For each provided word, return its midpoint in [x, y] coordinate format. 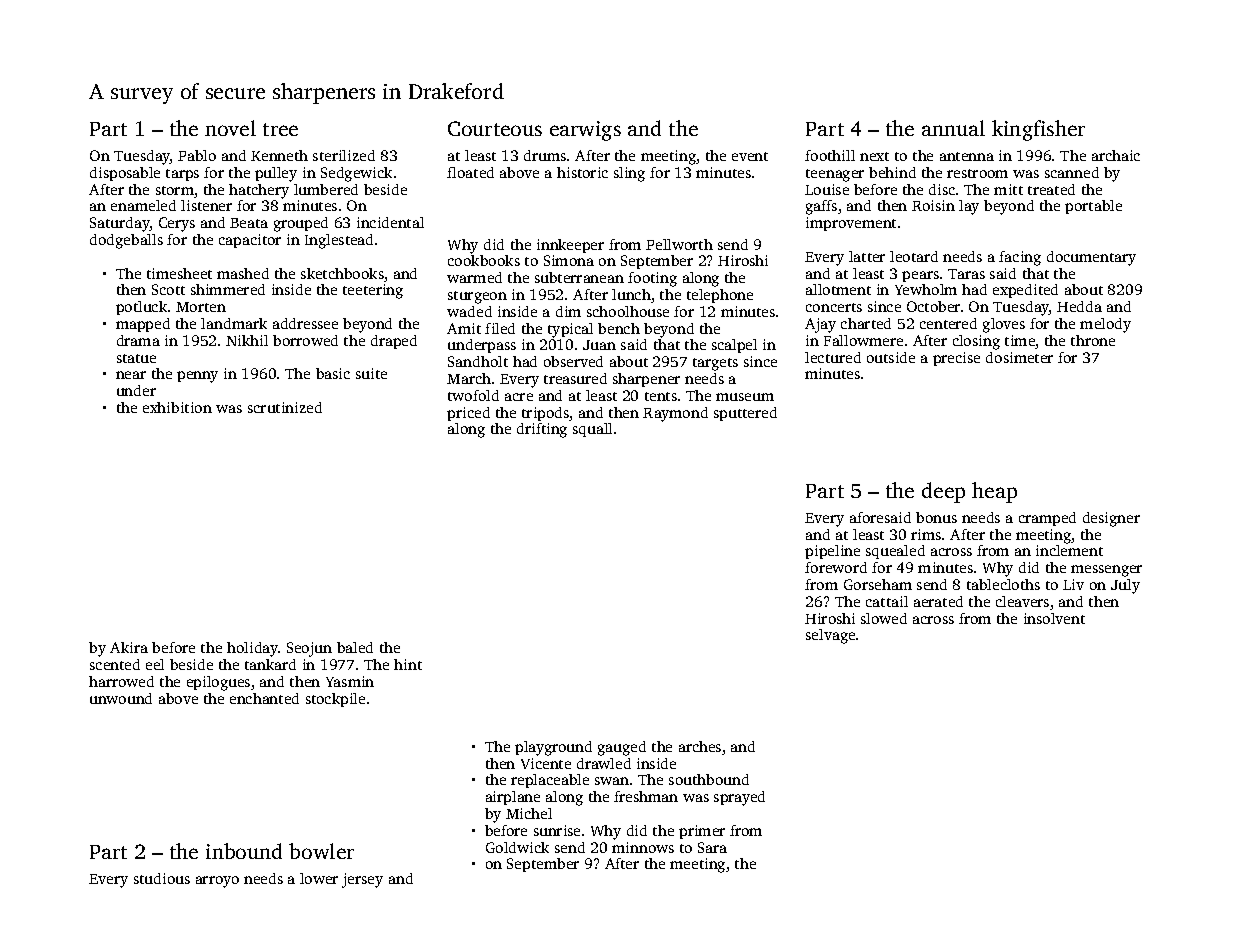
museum [745, 397]
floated [470, 172]
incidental [390, 222]
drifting [542, 430]
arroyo [217, 882]
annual [953, 128]
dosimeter [1019, 357]
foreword [836, 567]
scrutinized [285, 407]
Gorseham [878, 584]
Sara [712, 847]
